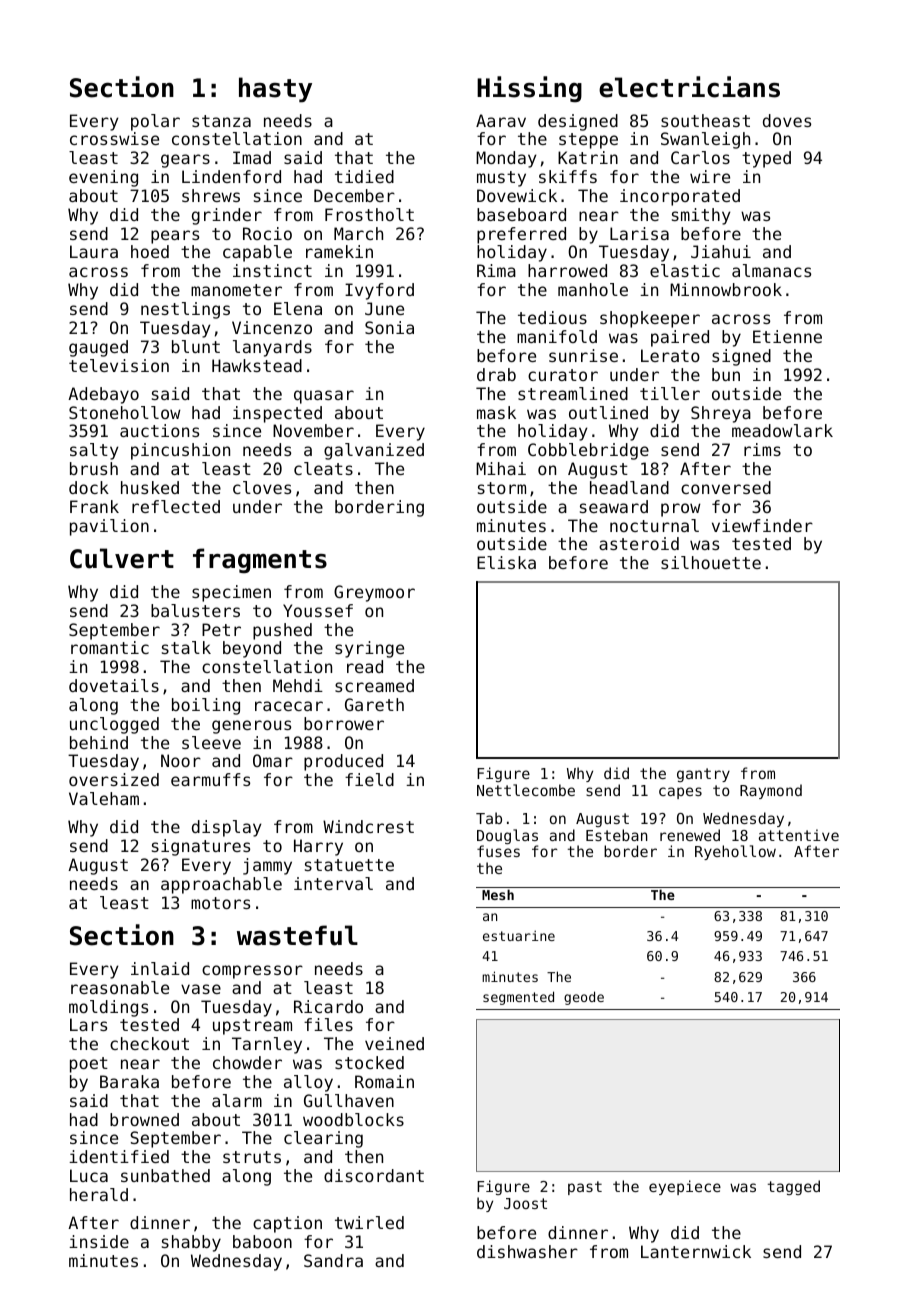  Describe the element at coordinates (99, 1241) in the image. I see `inside` at that location.
